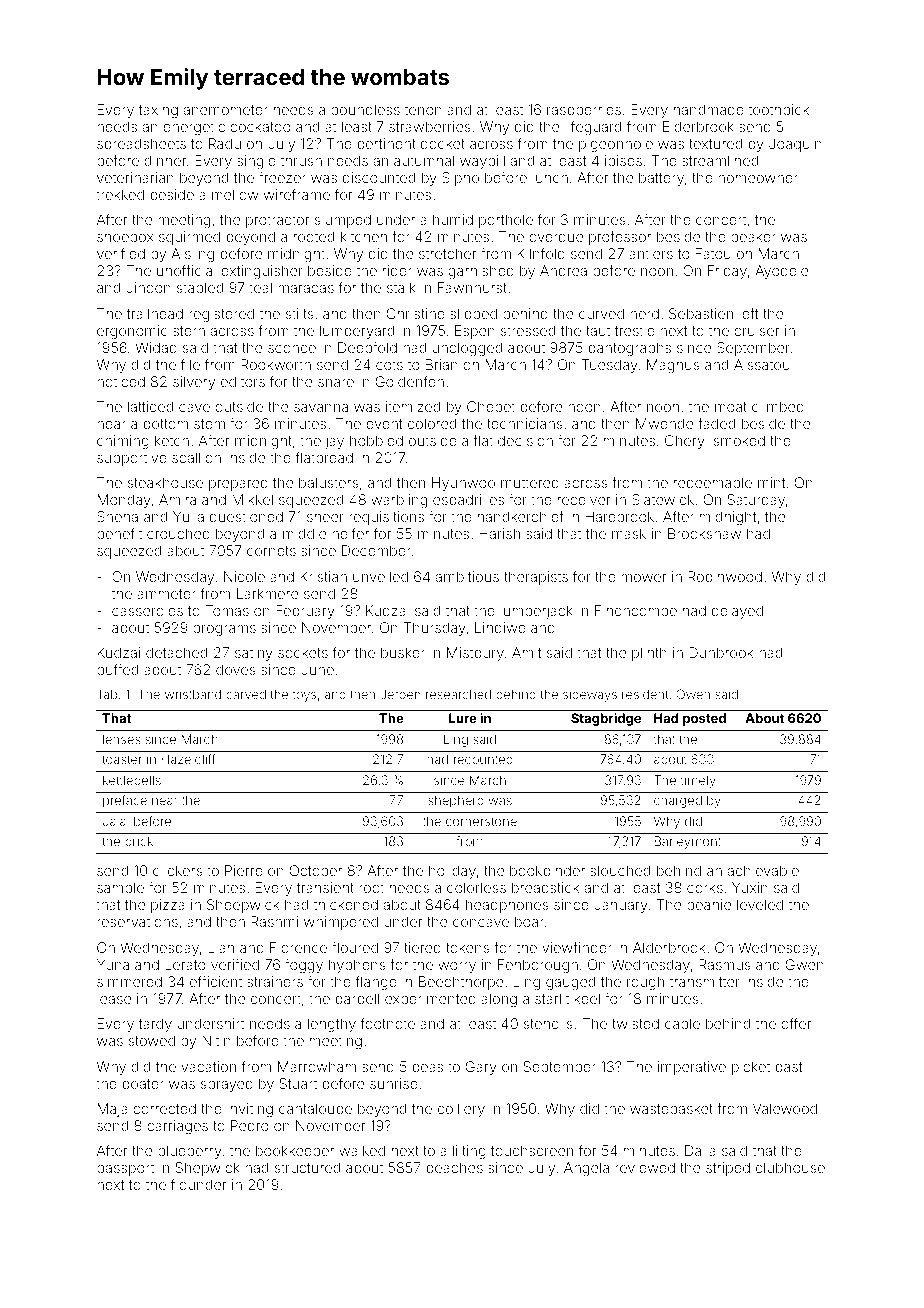 This document has width=924, height=1308. What do you see at coordinates (645, 694) in the document?
I see `resident` at bounding box center [645, 694].
